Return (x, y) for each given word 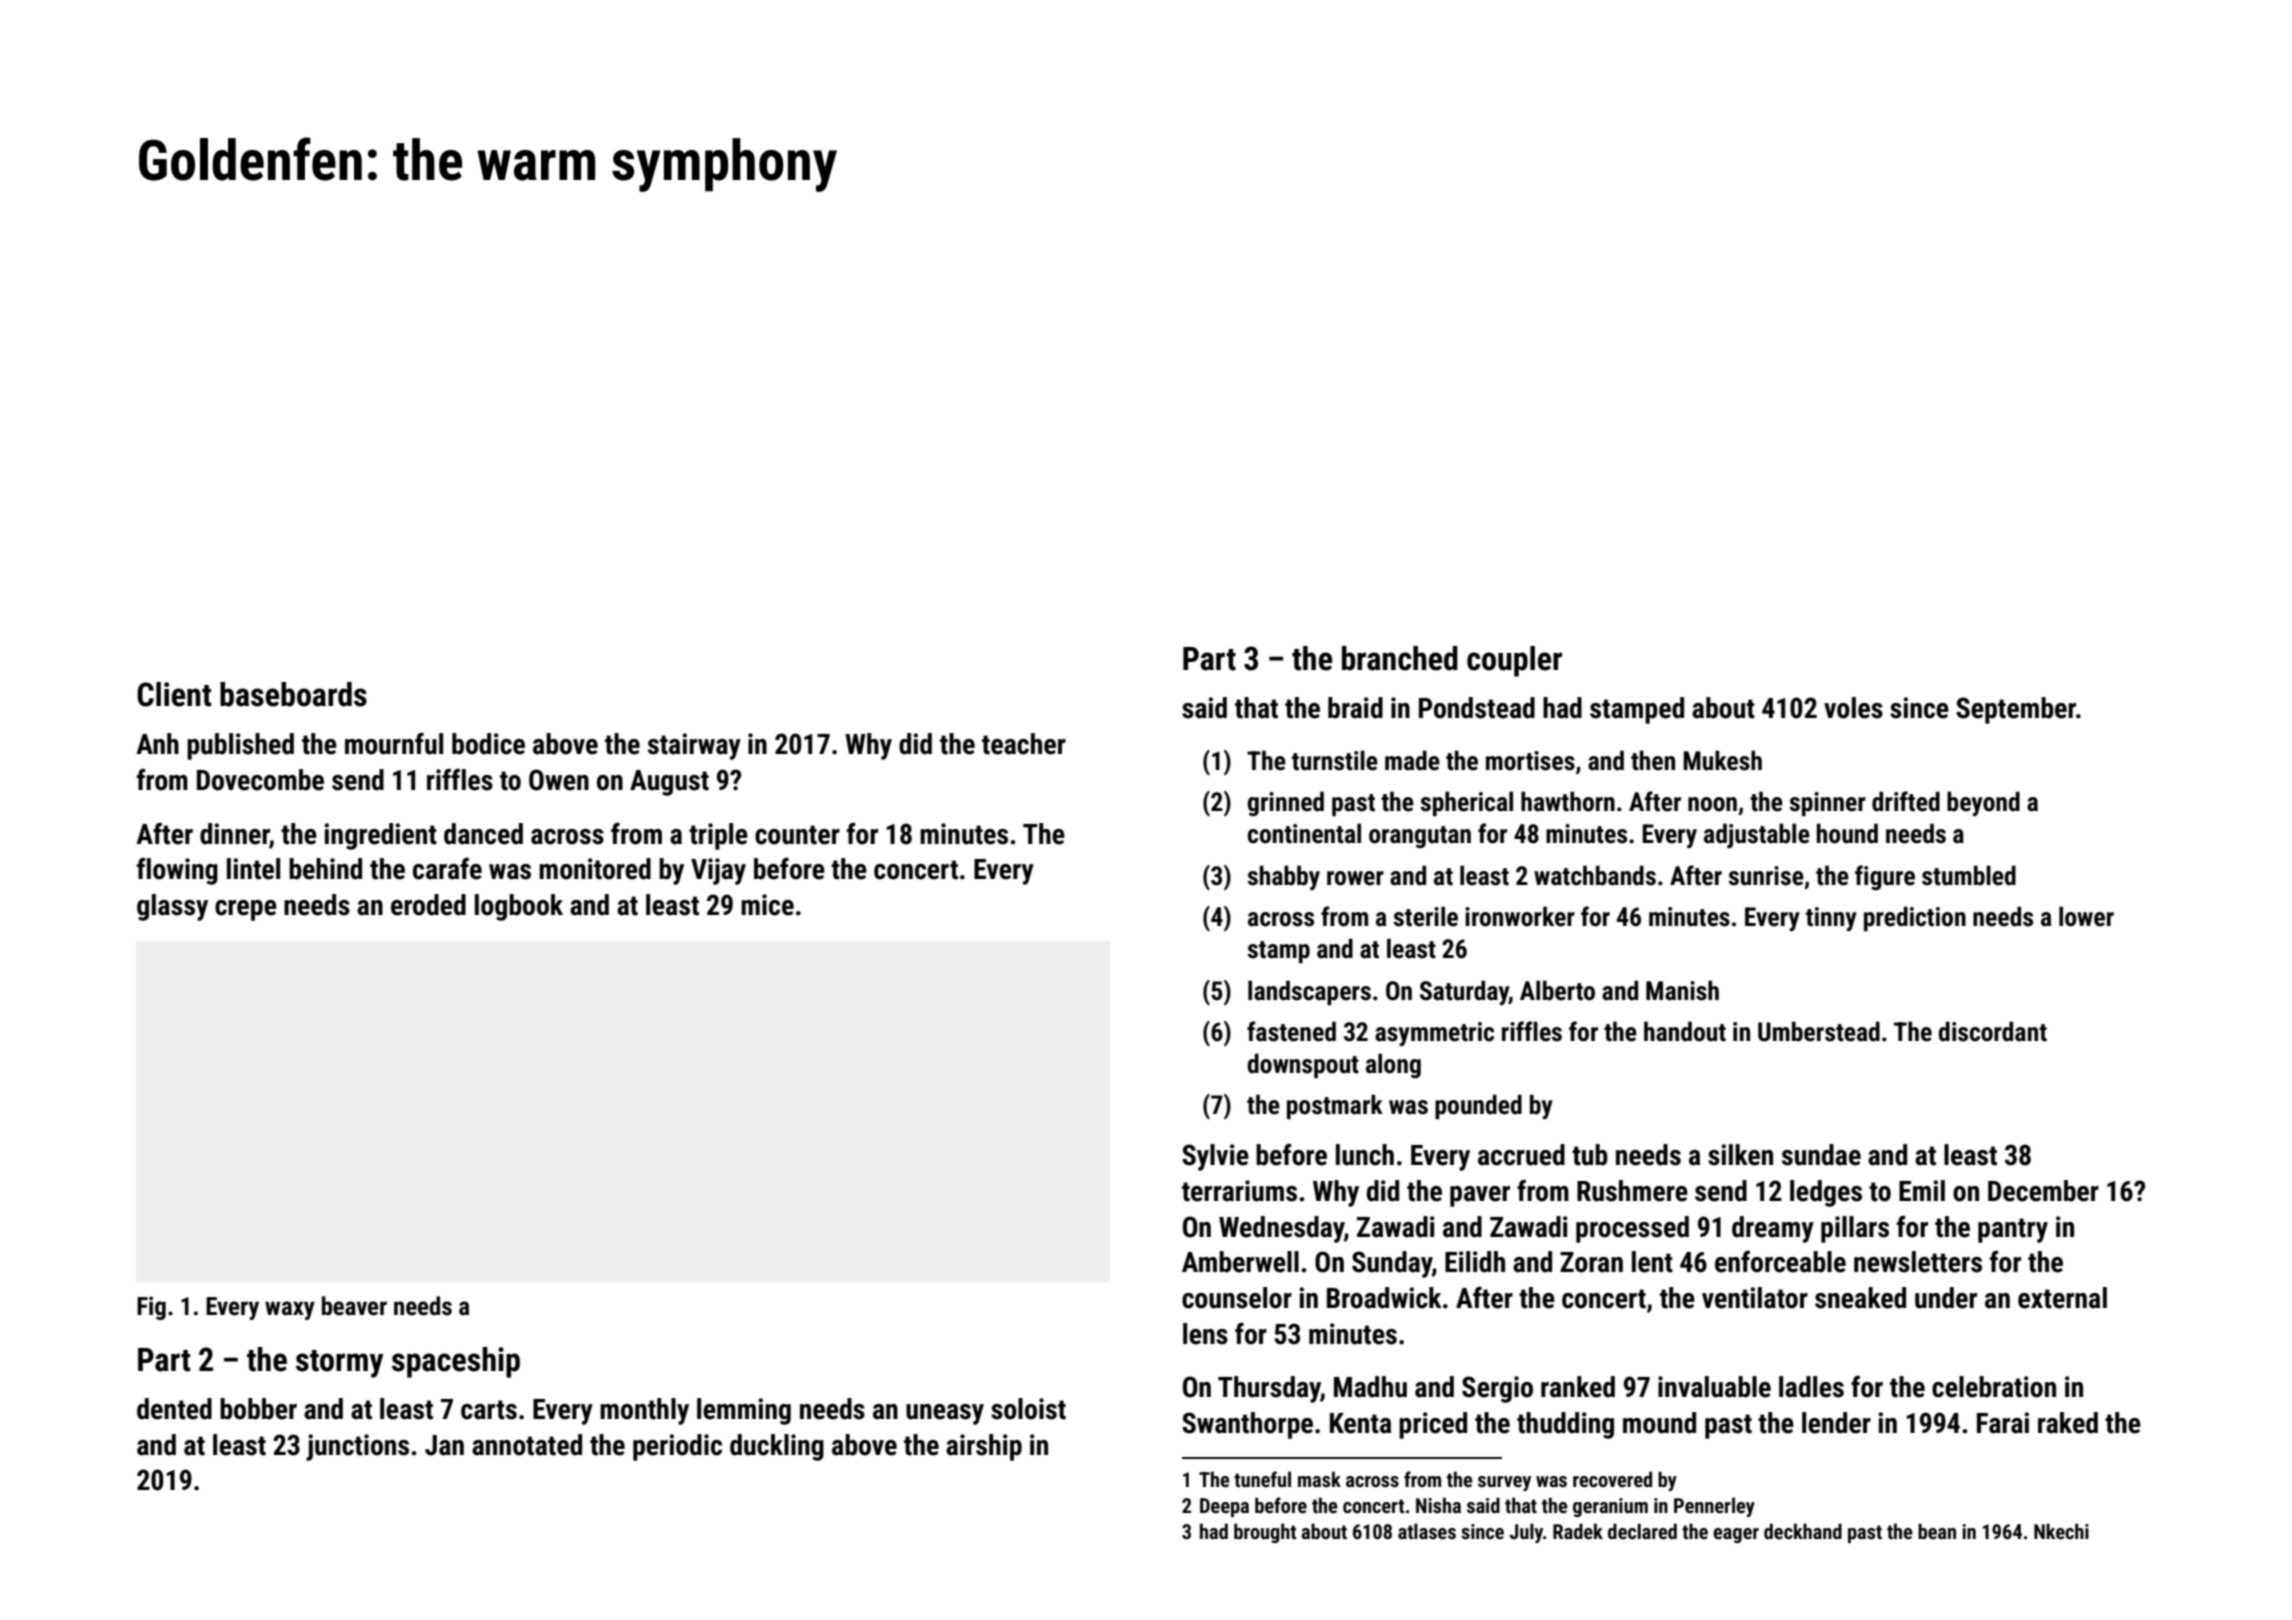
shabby (1283, 877)
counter (797, 835)
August (669, 783)
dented (174, 1409)
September (2016, 710)
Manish (1682, 990)
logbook (519, 907)
